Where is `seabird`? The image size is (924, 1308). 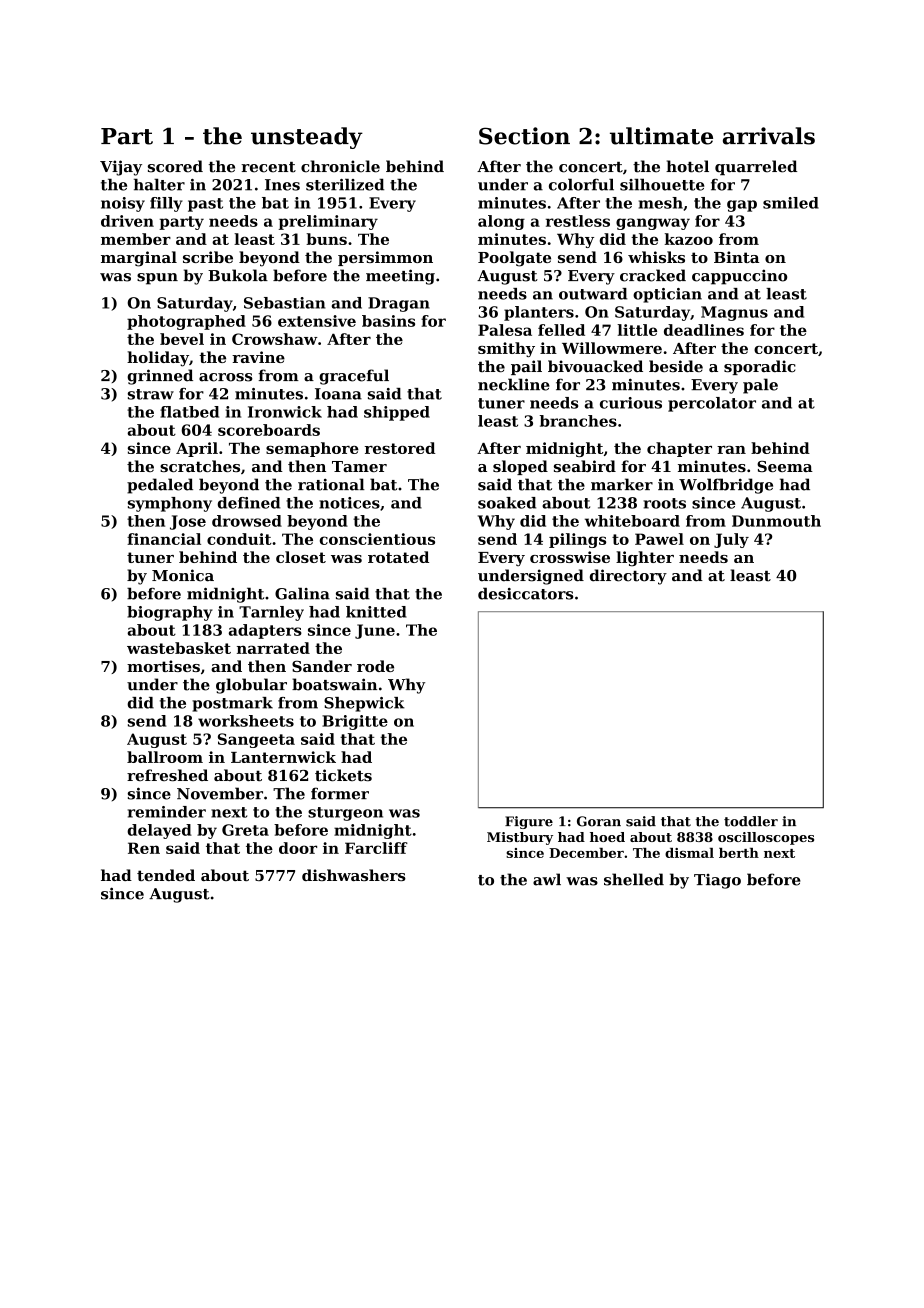
seabird is located at coordinates (585, 466).
